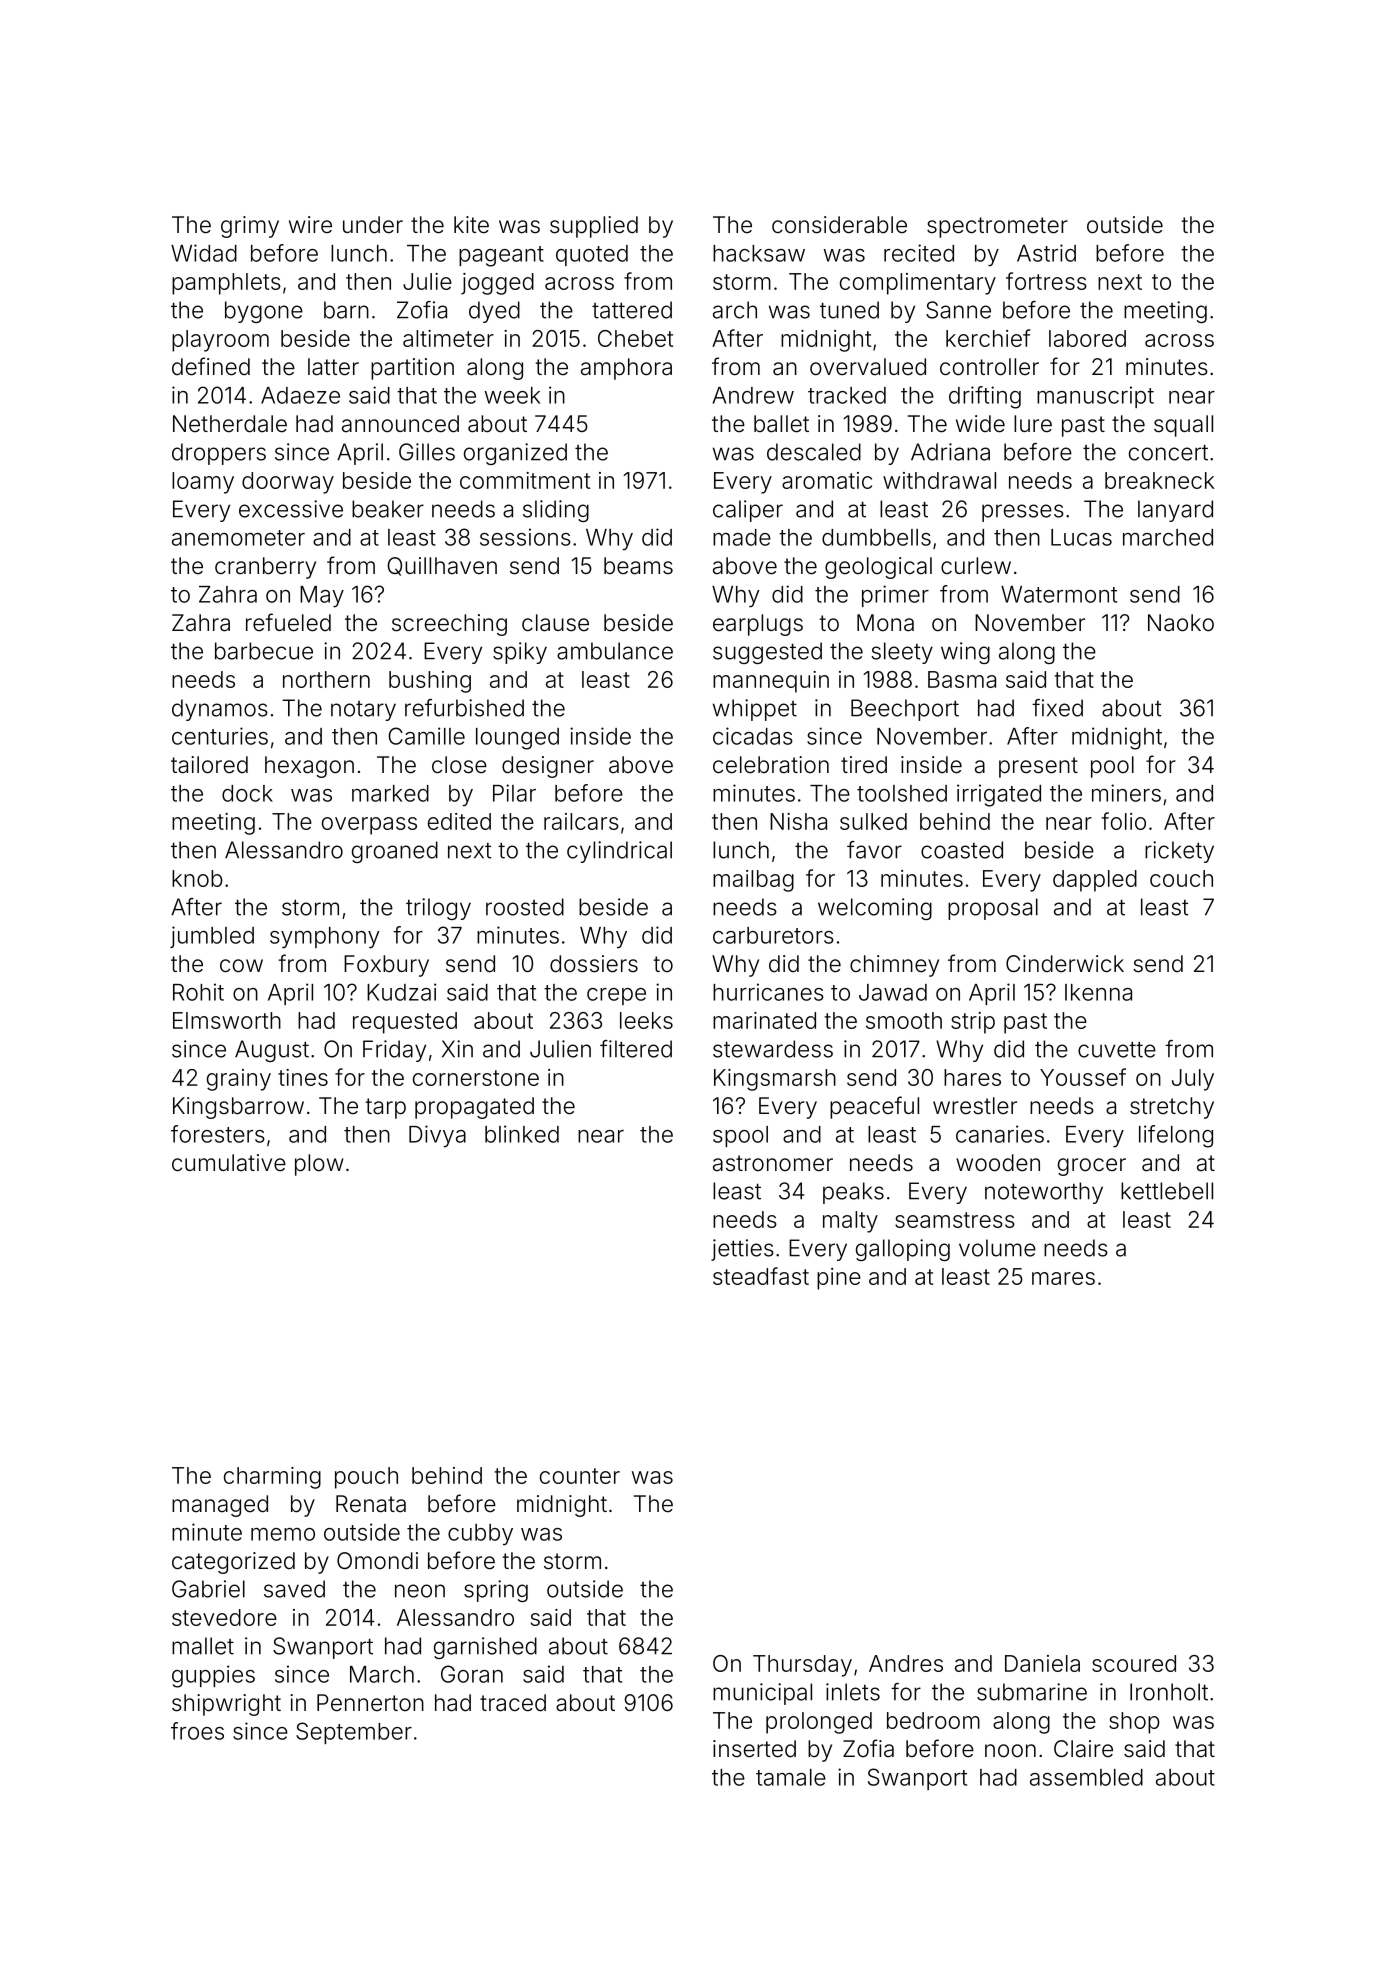  What do you see at coordinates (580, 1476) in the image?
I see `counter` at bounding box center [580, 1476].
